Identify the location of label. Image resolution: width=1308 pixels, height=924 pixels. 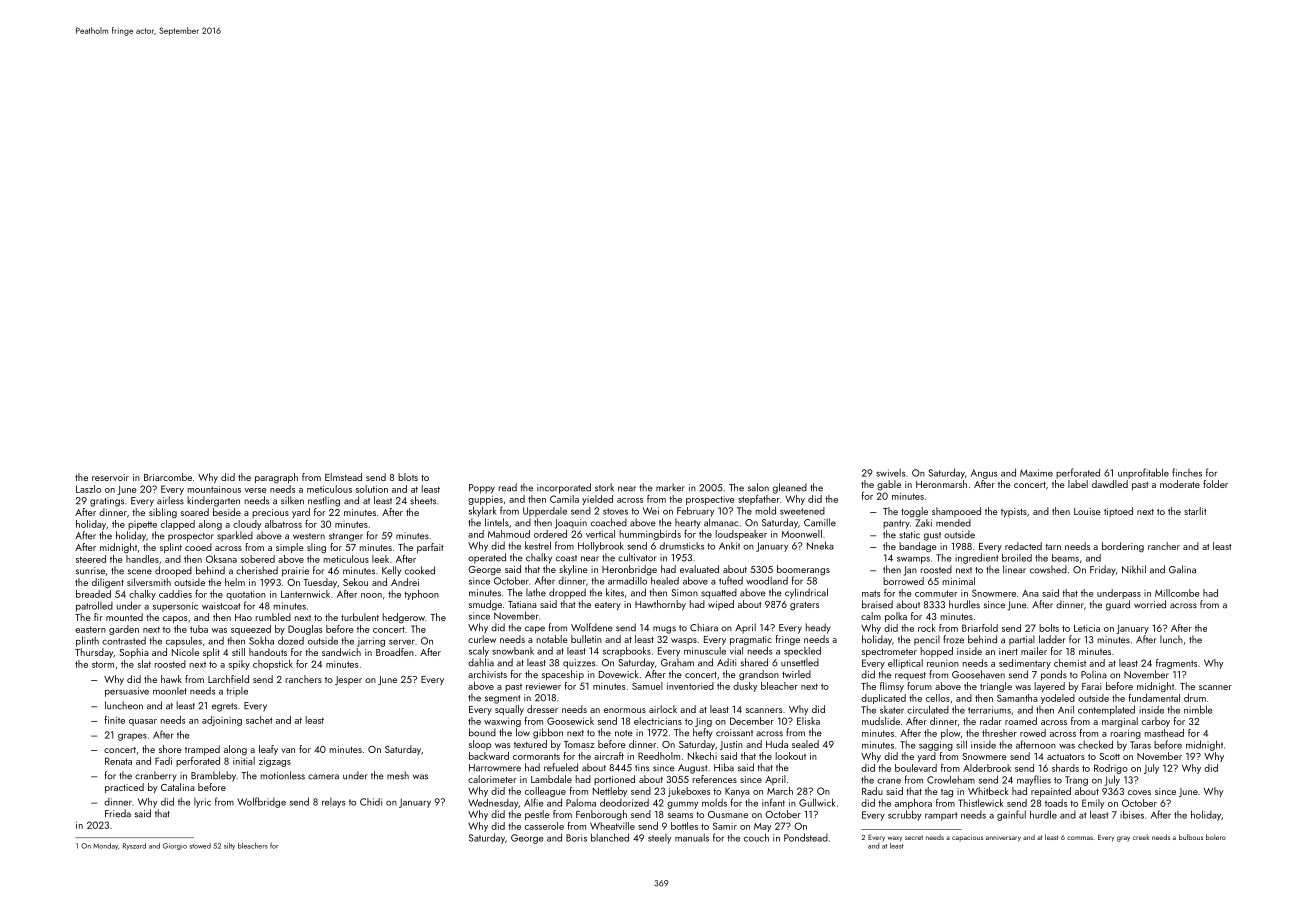
(1078, 484).
